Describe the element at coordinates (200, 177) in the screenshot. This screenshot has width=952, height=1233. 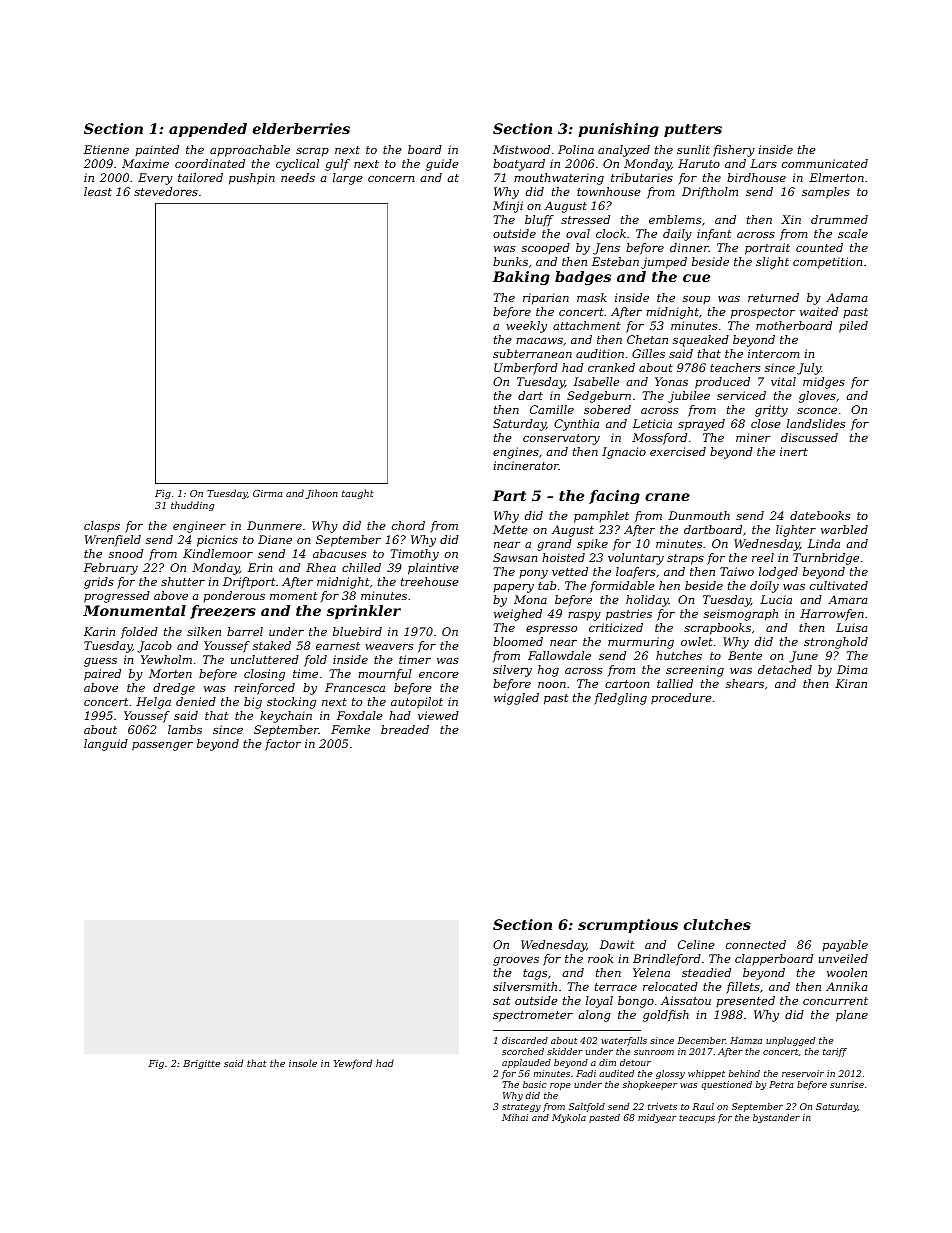
I see `tailored` at that location.
